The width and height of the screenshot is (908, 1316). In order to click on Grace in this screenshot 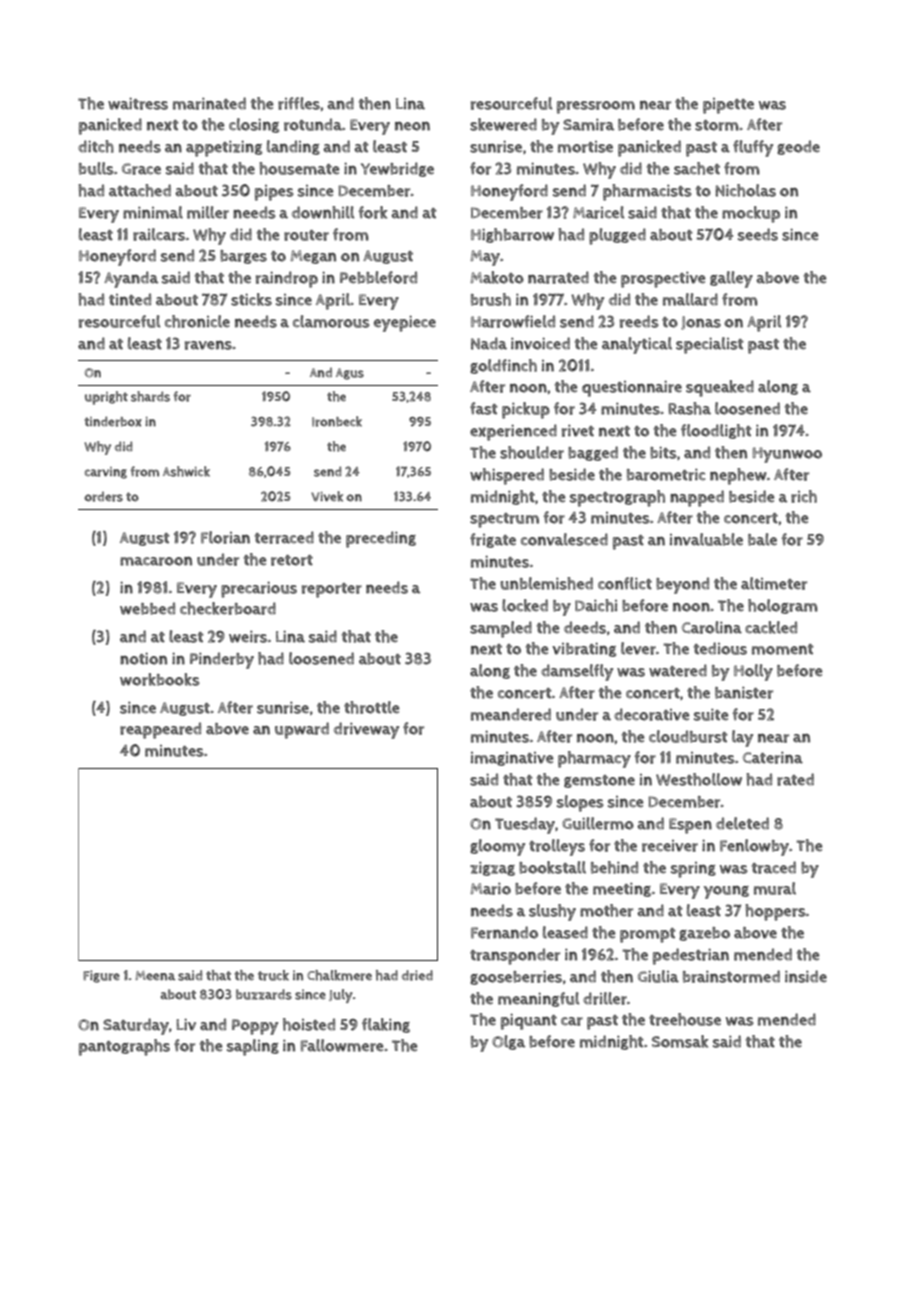, I will do `click(141, 169)`.
